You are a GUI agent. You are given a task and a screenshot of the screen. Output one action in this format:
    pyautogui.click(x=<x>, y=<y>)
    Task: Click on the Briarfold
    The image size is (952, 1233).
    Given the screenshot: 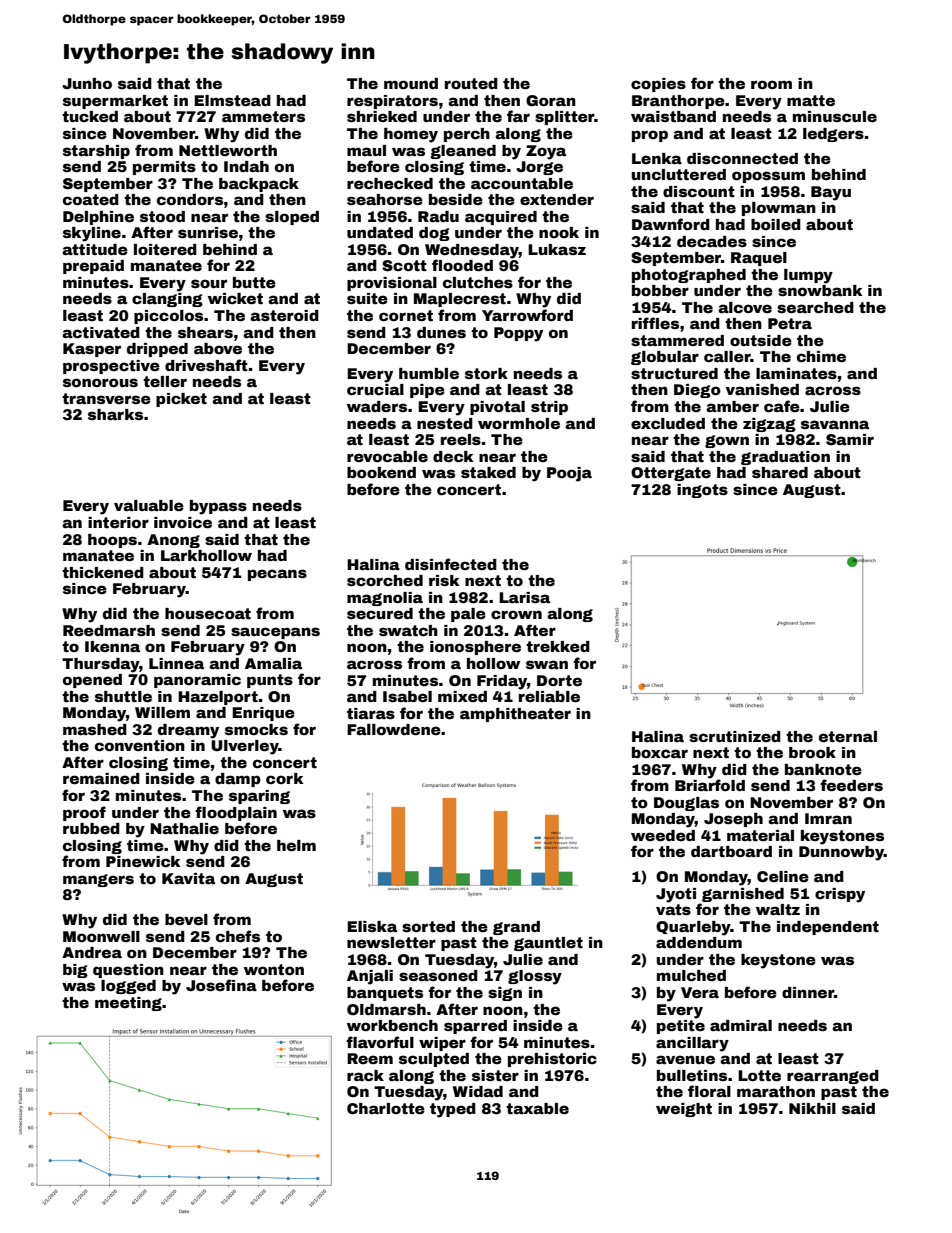 What is the action you would take?
    pyautogui.click(x=710, y=785)
